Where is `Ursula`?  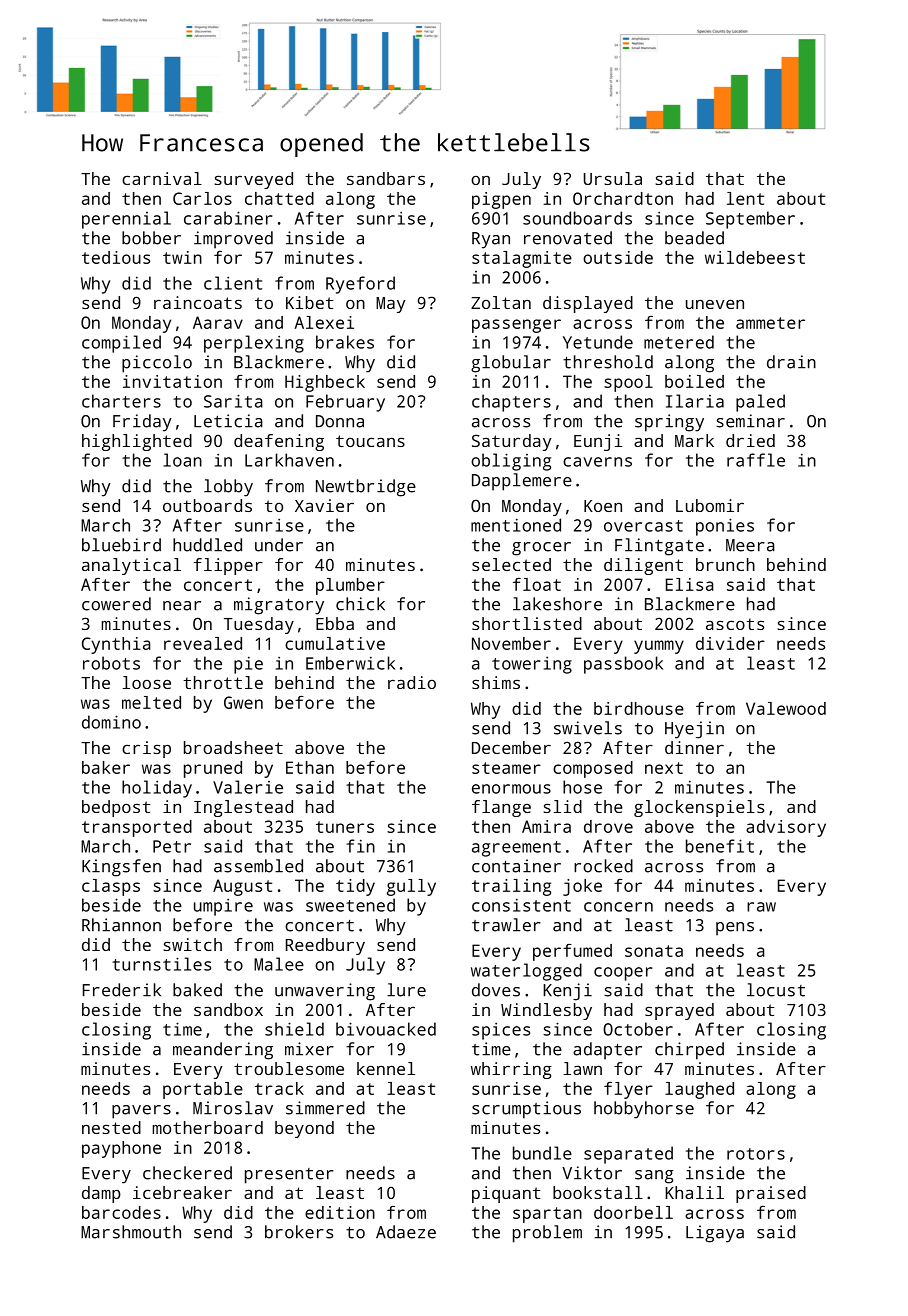
Ursula is located at coordinates (613, 178).
